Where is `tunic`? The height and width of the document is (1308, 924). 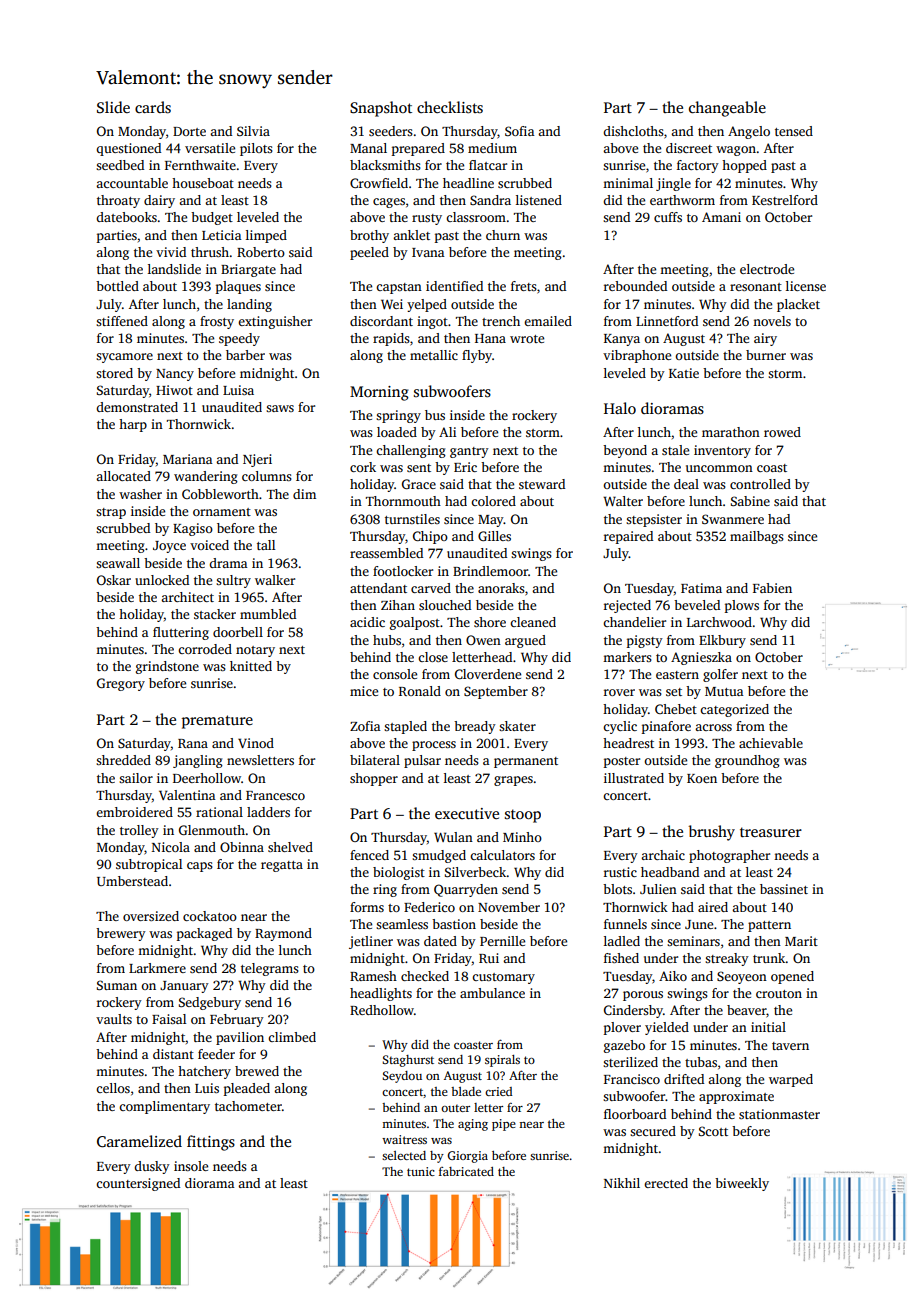 tunic is located at coordinates (421, 1171).
